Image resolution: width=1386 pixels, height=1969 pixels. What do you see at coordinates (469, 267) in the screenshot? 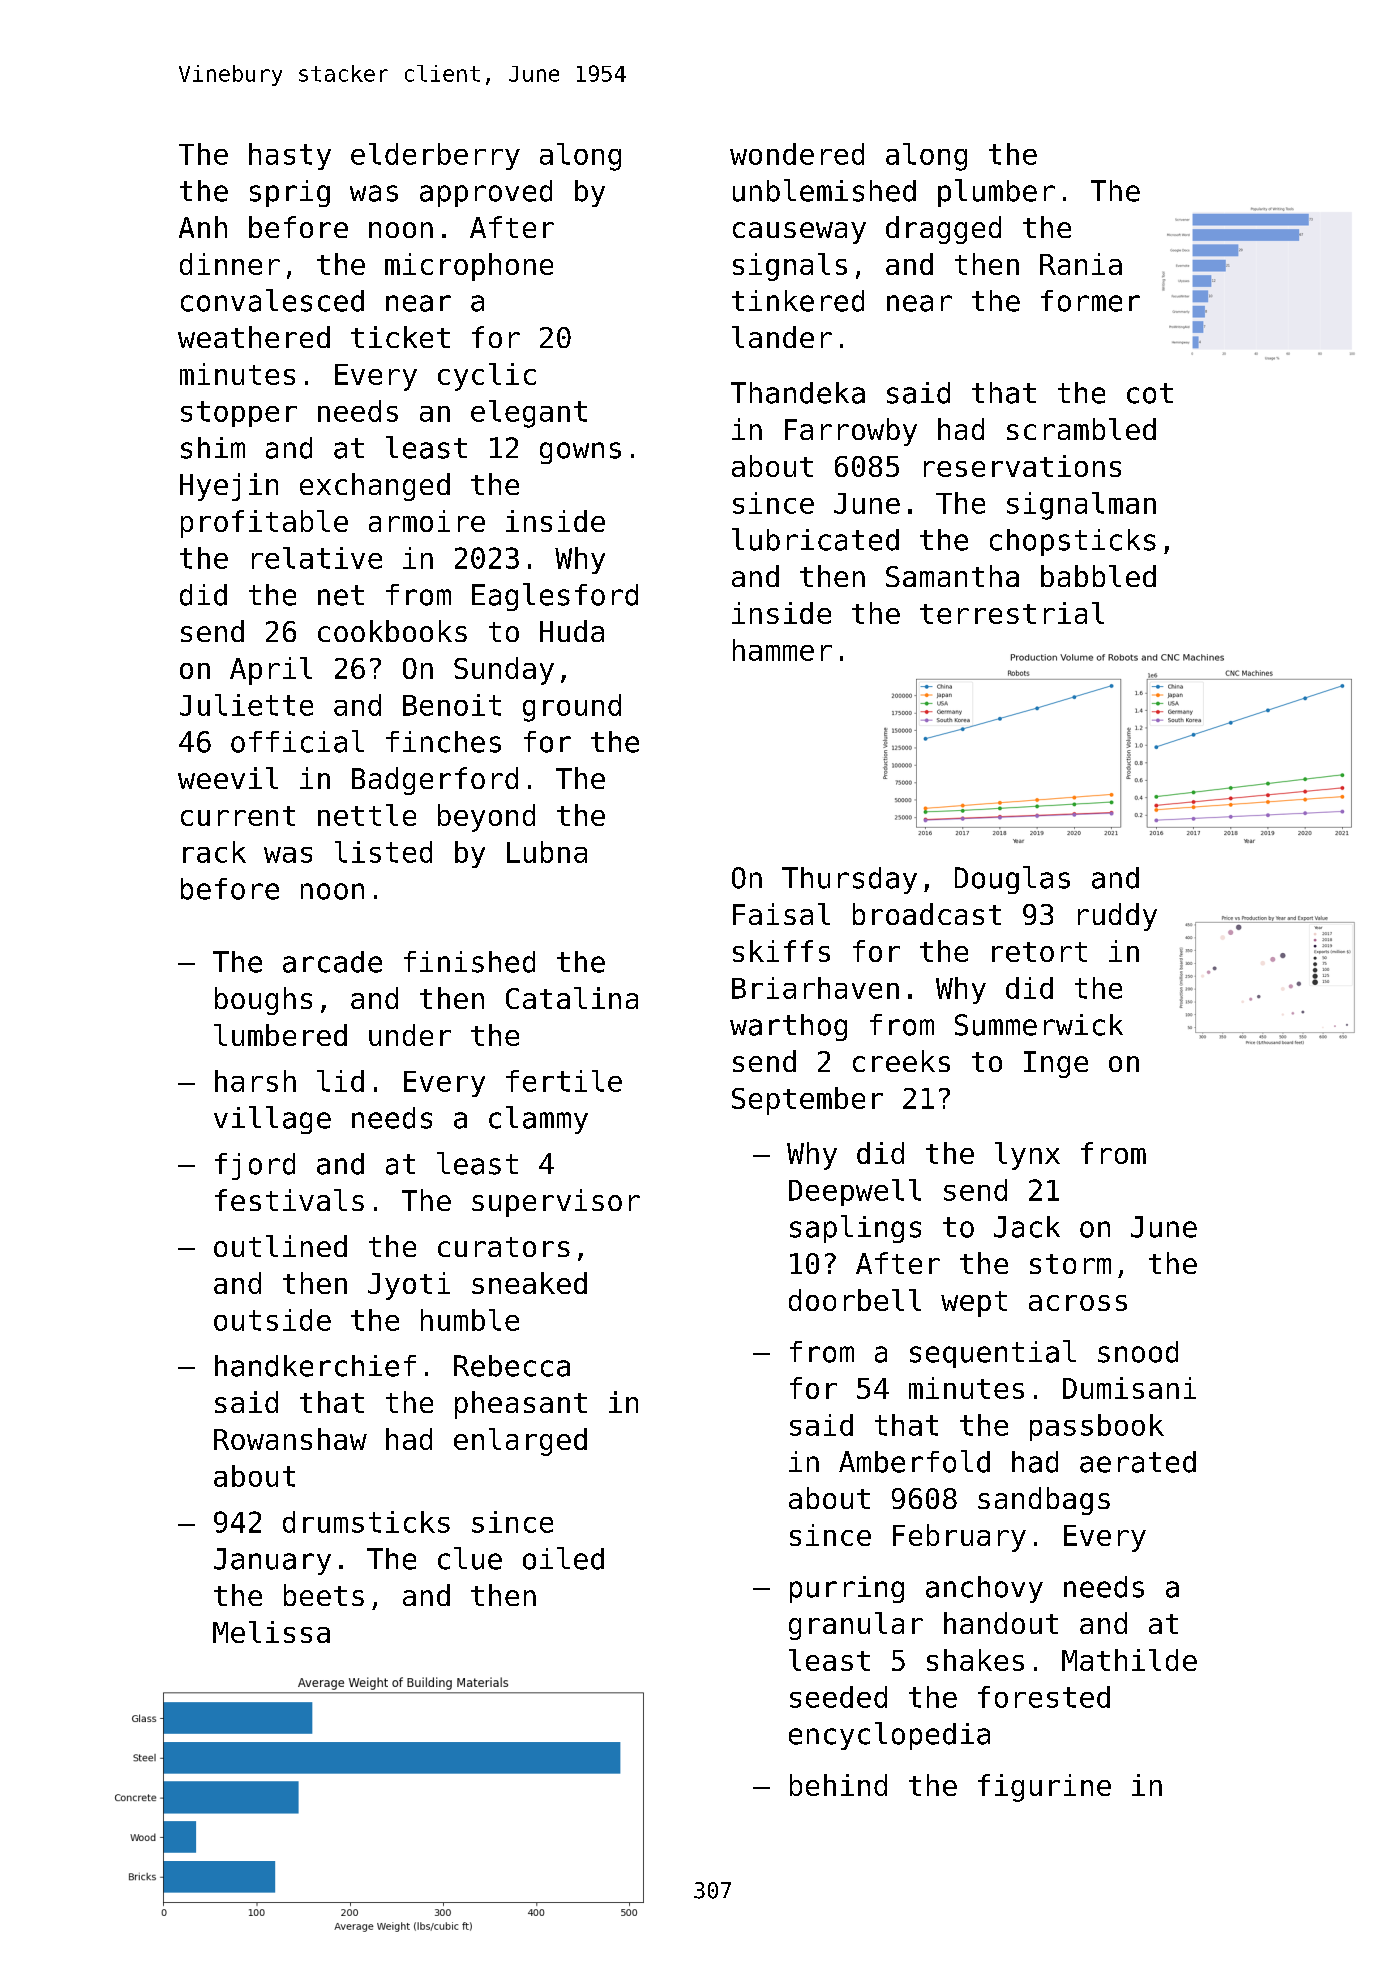
I see `microphone` at bounding box center [469, 267].
